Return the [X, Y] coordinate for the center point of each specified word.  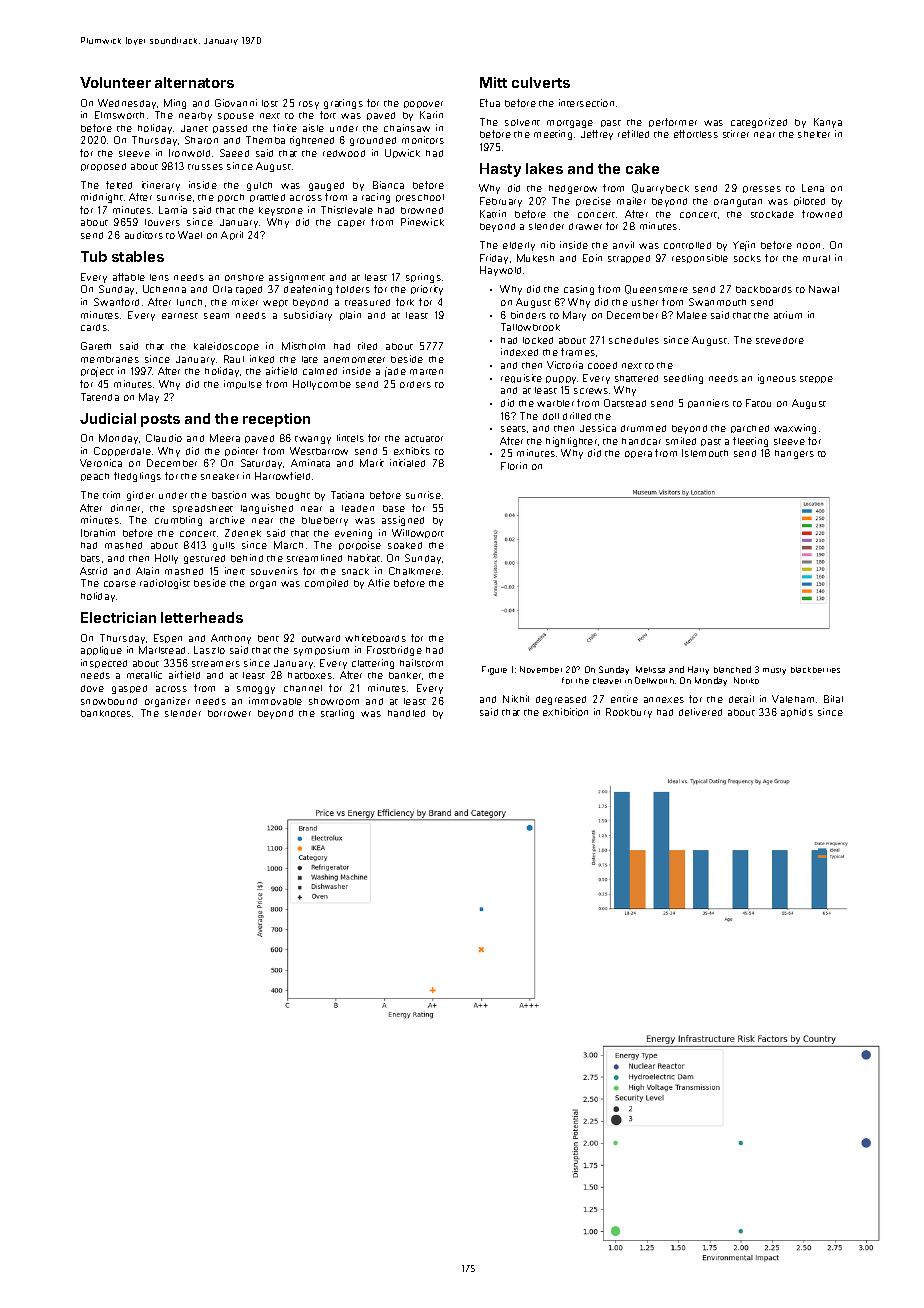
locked [538, 340]
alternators [194, 82]
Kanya [828, 123]
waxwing [795, 429]
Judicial [108, 418]
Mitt [493, 82]
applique [101, 650]
